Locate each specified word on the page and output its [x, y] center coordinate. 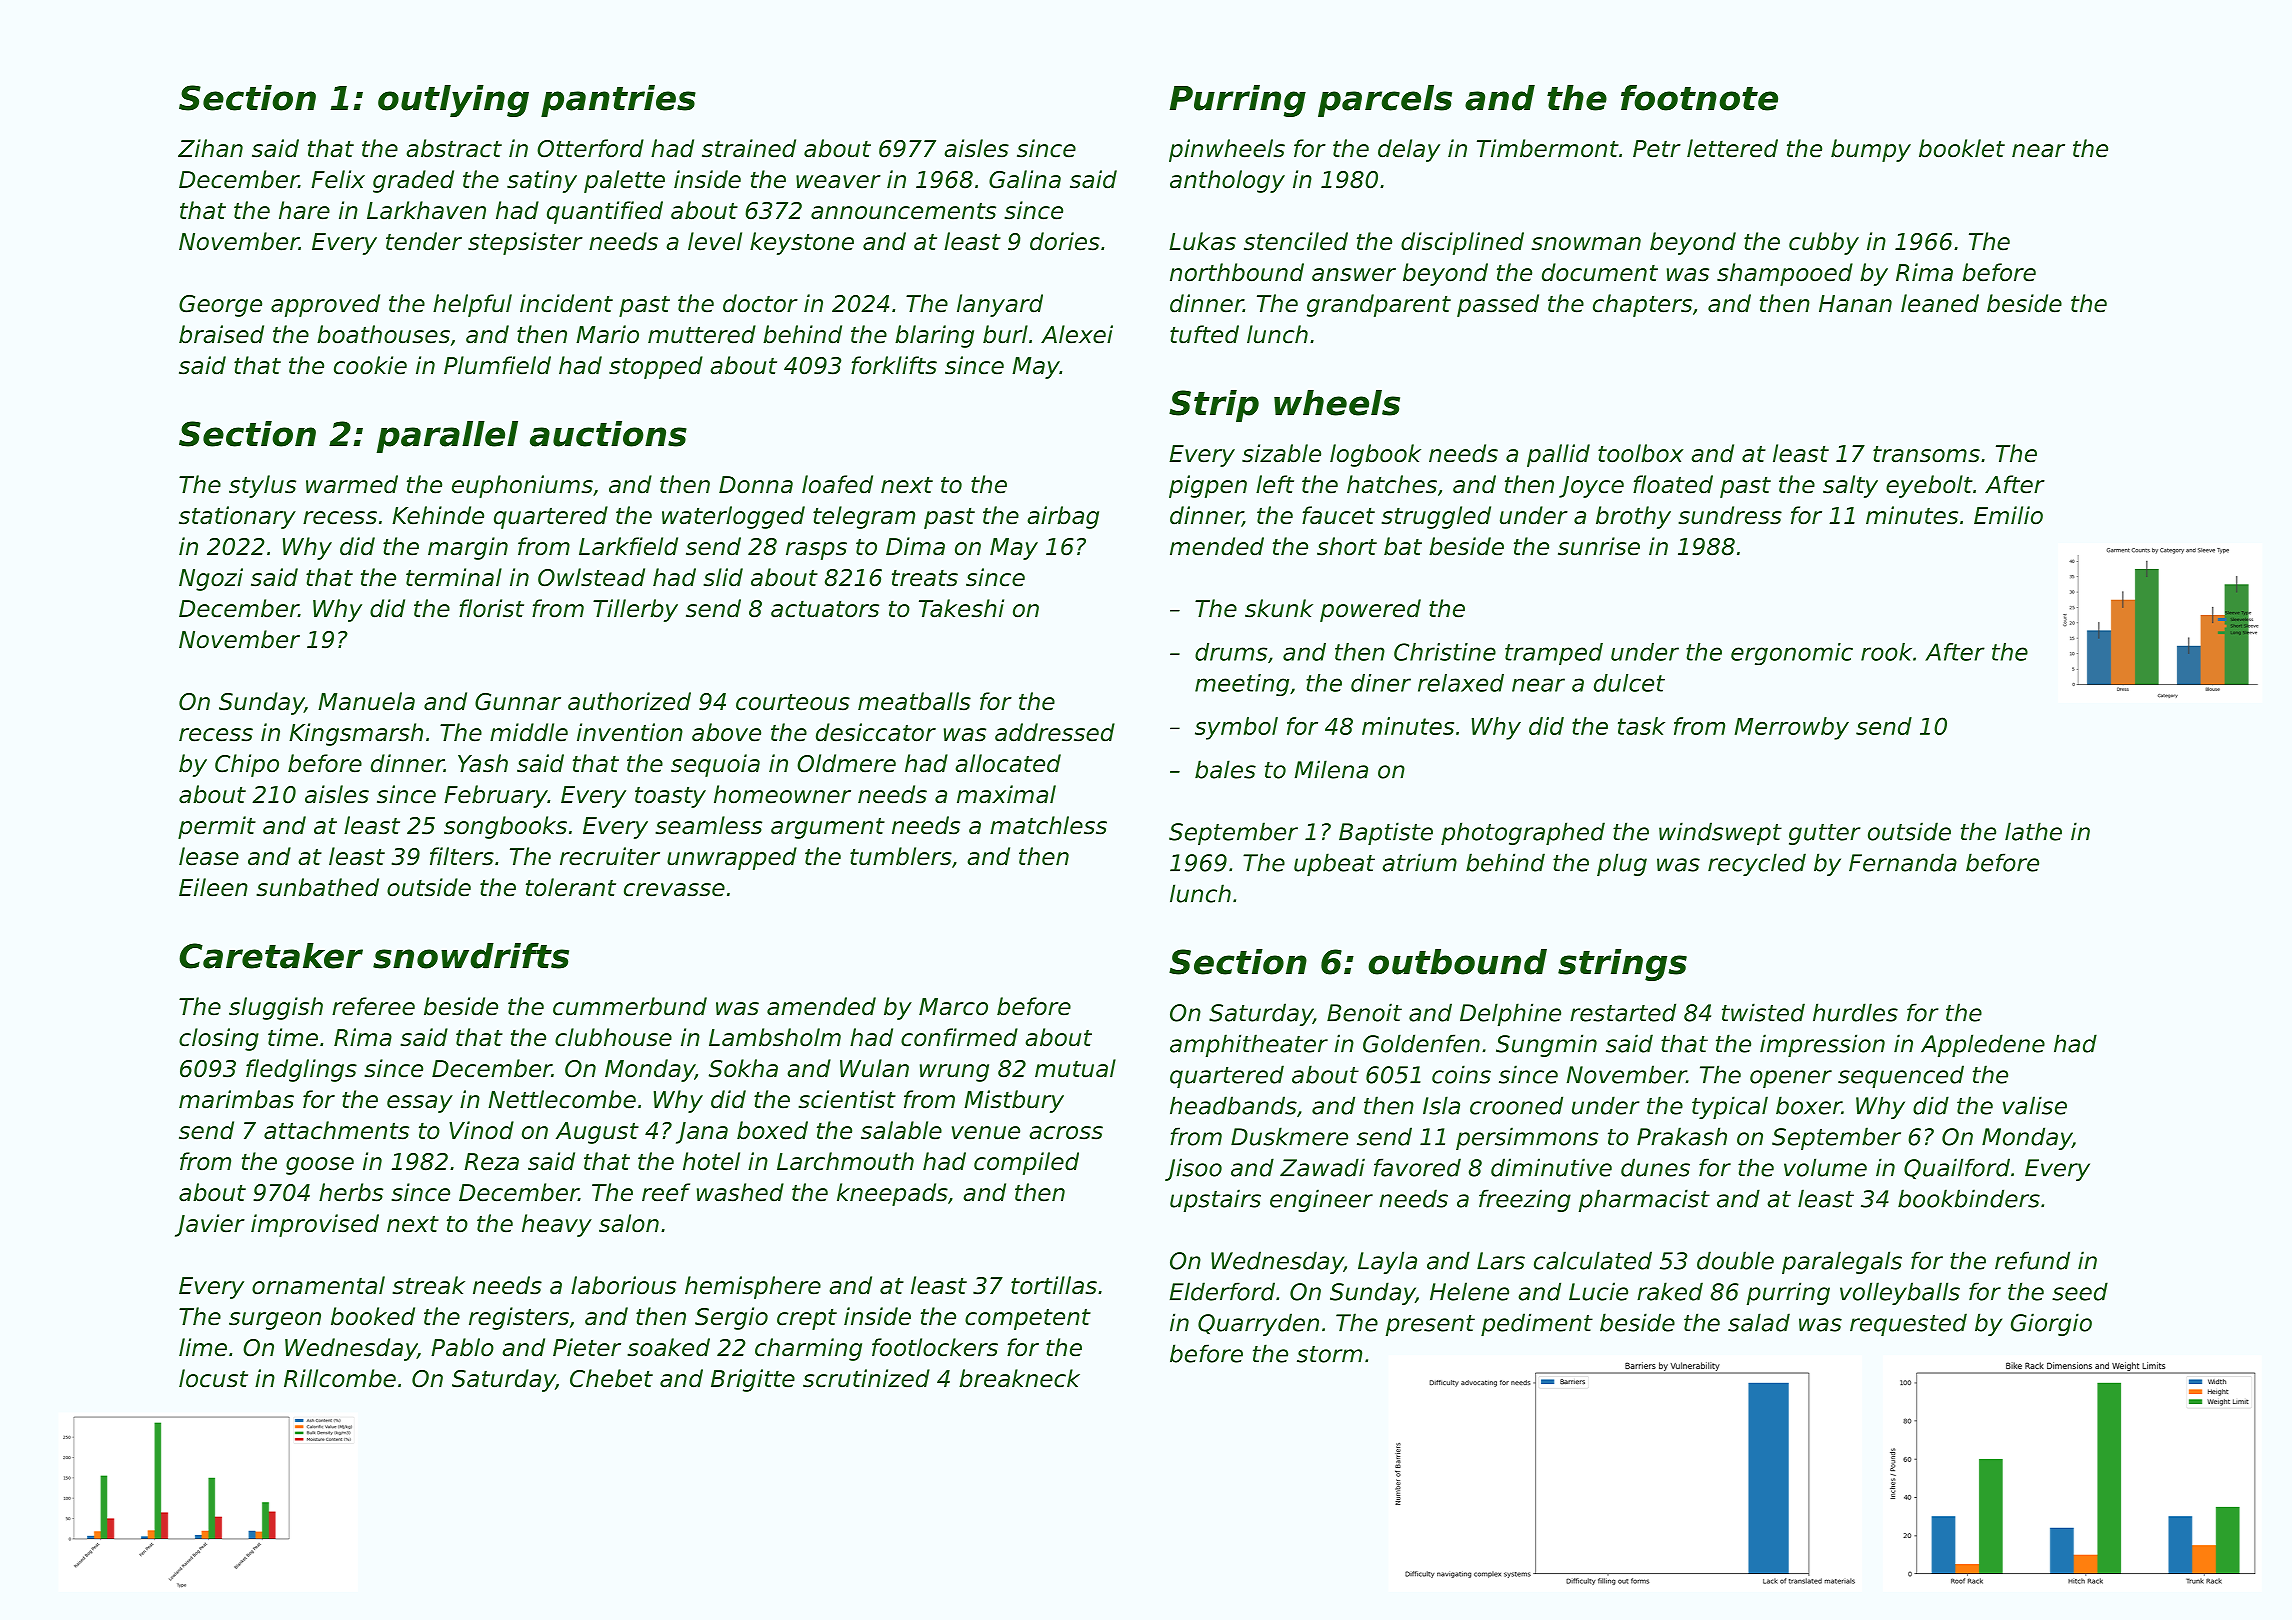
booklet [1962, 148]
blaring [934, 336]
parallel [447, 437]
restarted [1623, 1012]
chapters [1642, 305]
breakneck [1019, 1378]
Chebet [611, 1378]
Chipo [247, 765]
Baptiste [1386, 833]
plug [1622, 864]
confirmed [959, 1037]
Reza [491, 1162]
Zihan [210, 148]
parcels [1385, 101]
